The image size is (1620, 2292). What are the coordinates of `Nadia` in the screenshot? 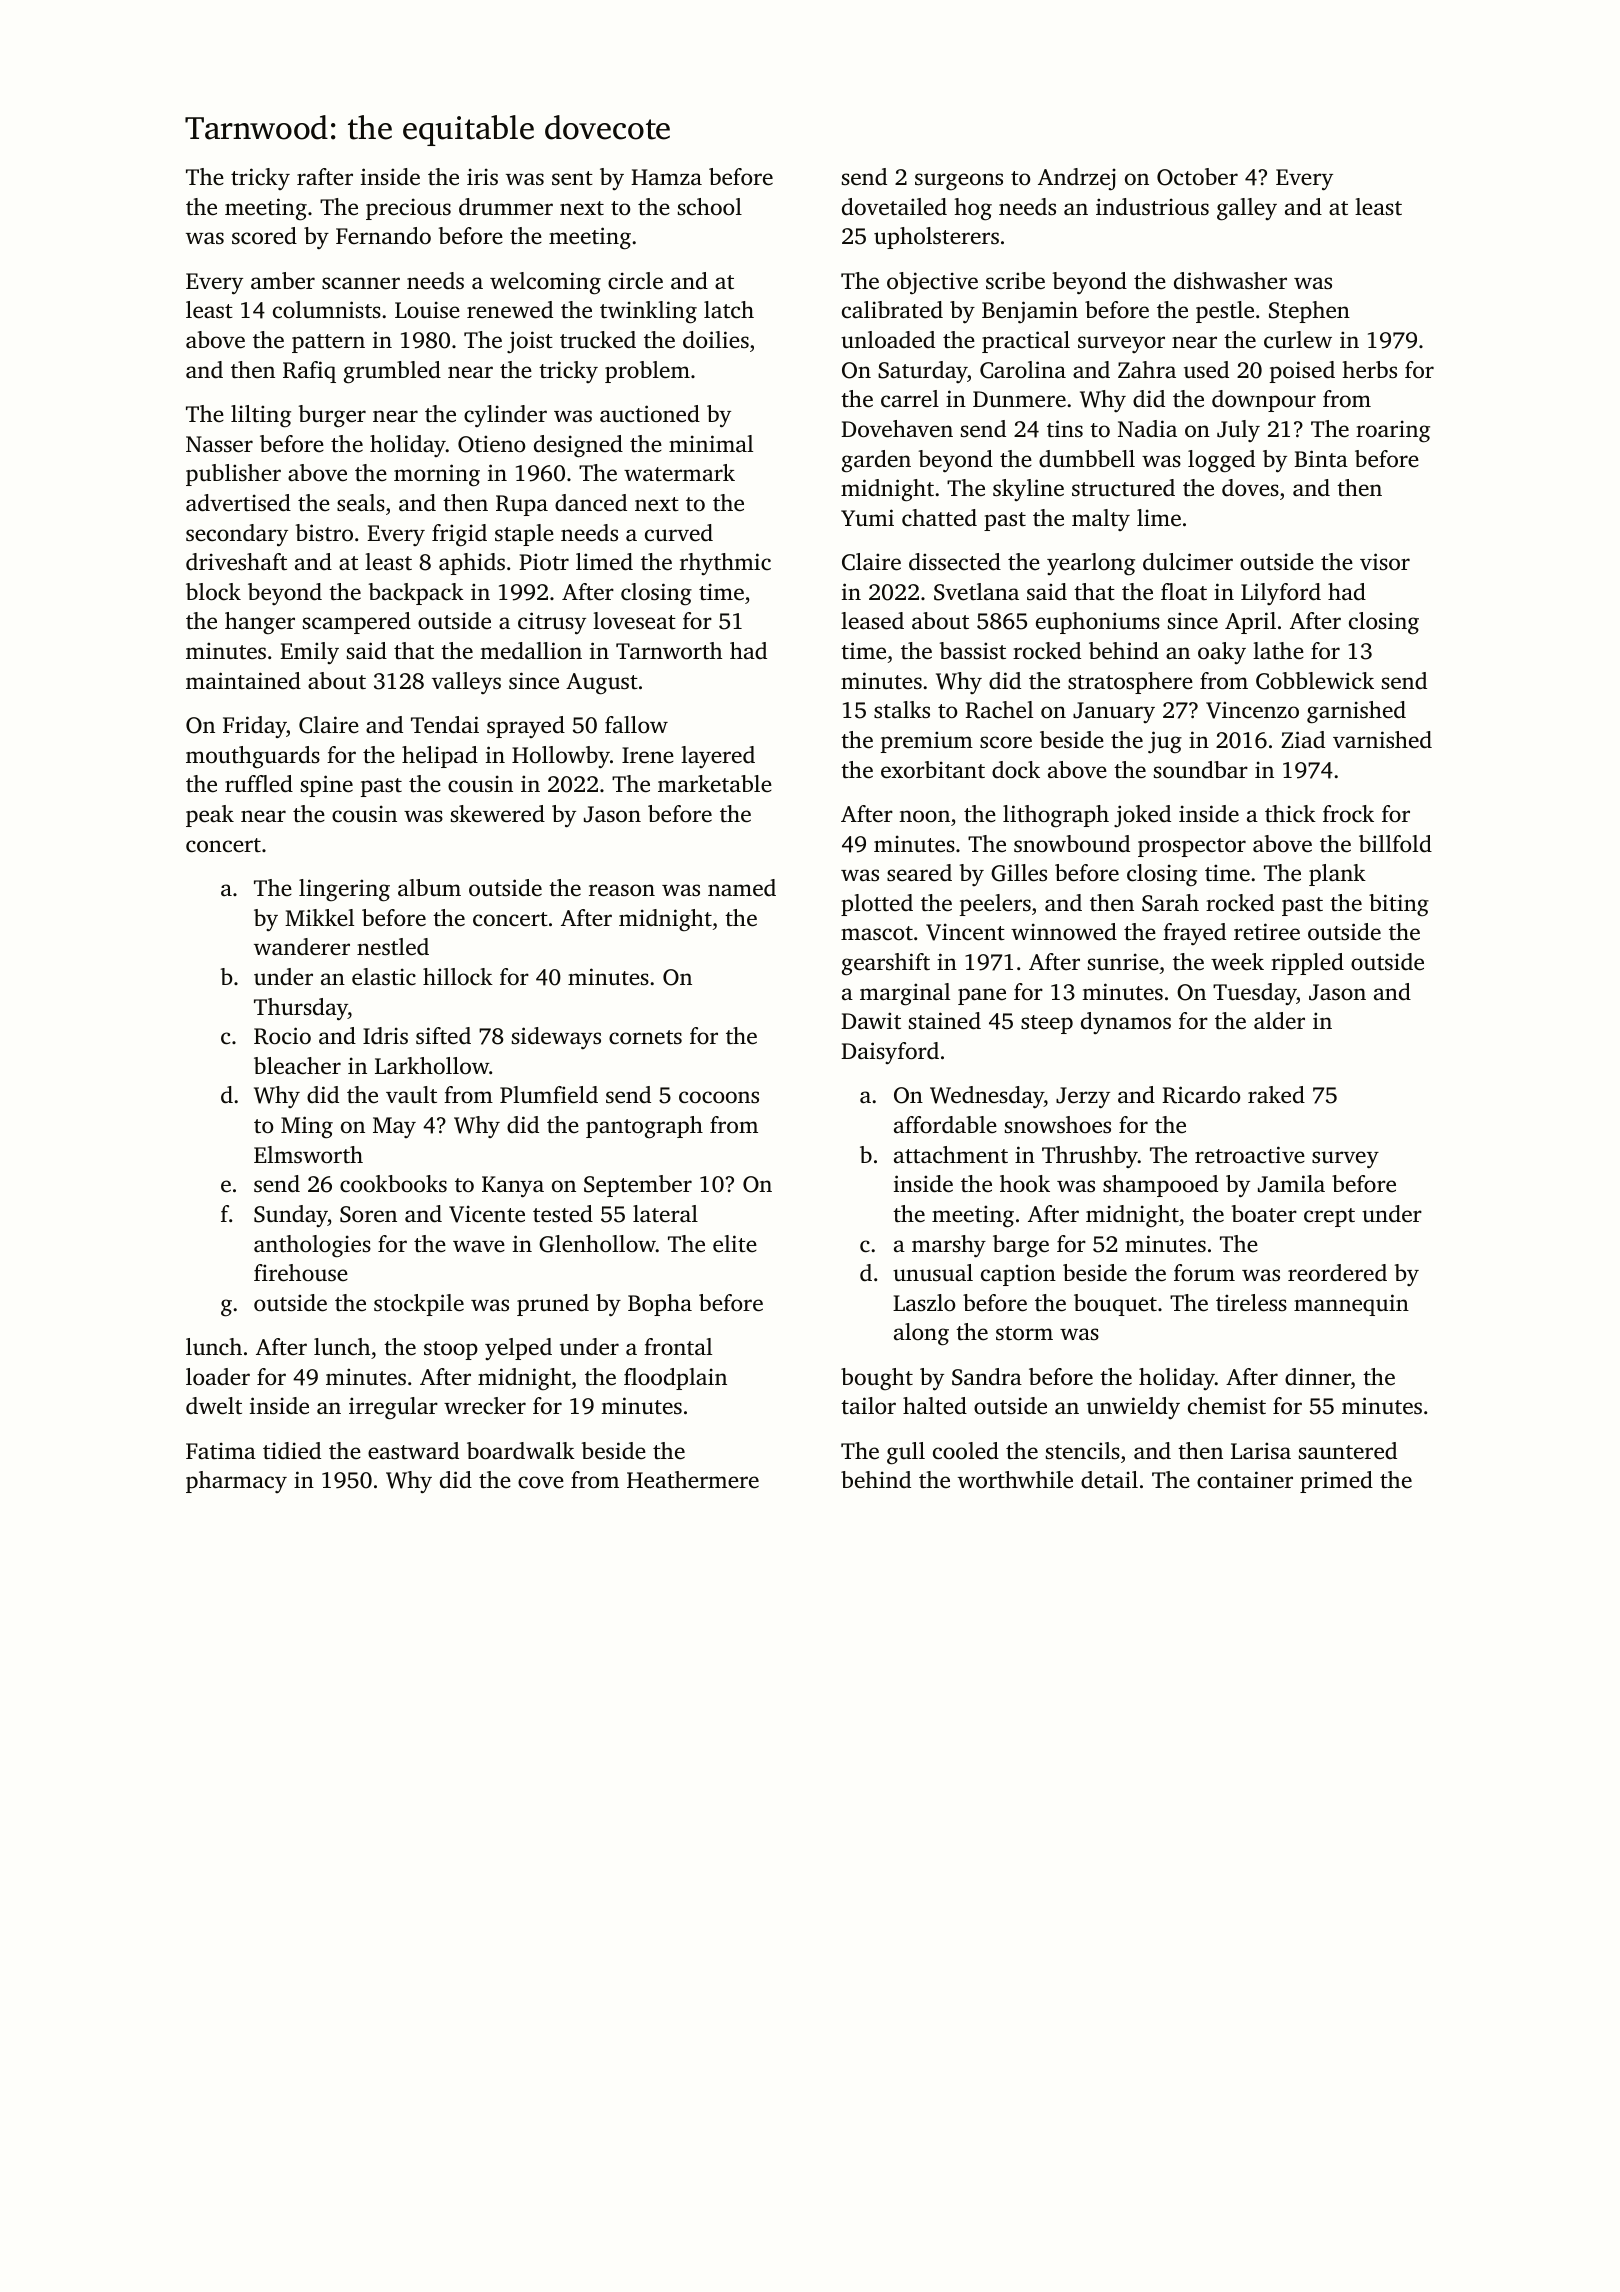 It's located at (1147, 428).
